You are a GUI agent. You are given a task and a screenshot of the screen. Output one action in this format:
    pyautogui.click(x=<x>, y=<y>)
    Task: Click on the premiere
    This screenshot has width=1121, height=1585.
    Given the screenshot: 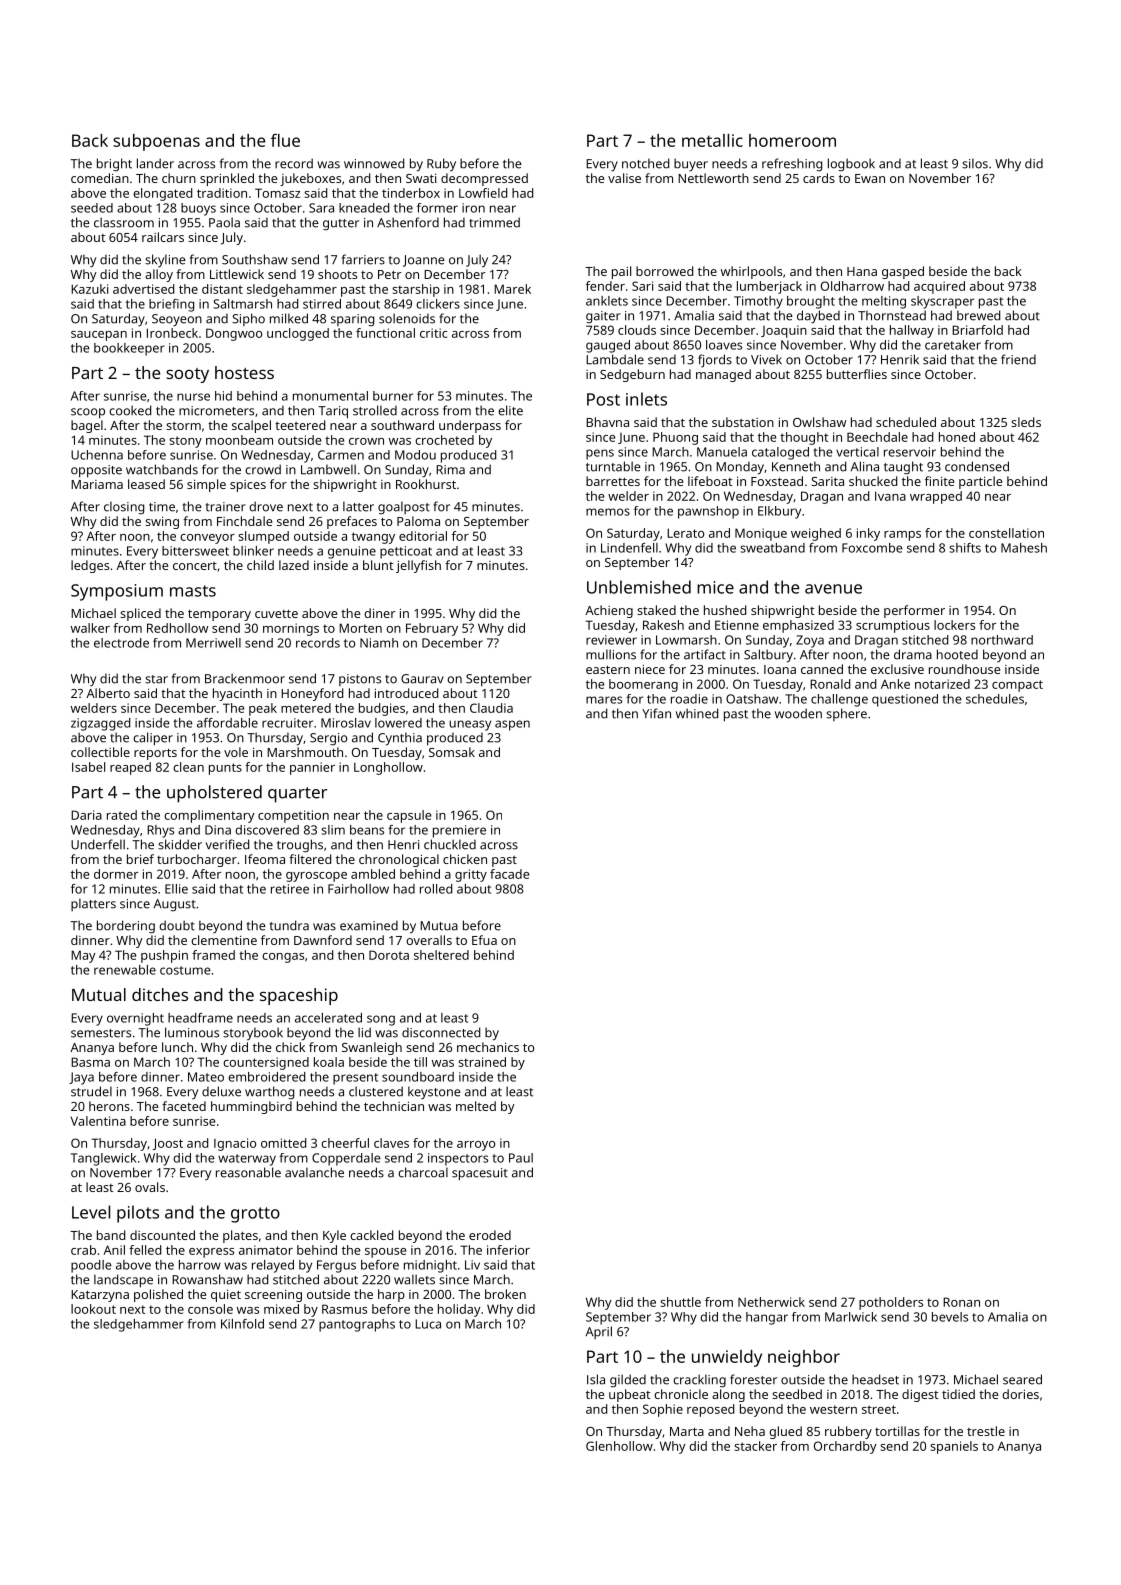 What is the action you would take?
    pyautogui.click(x=459, y=831)
